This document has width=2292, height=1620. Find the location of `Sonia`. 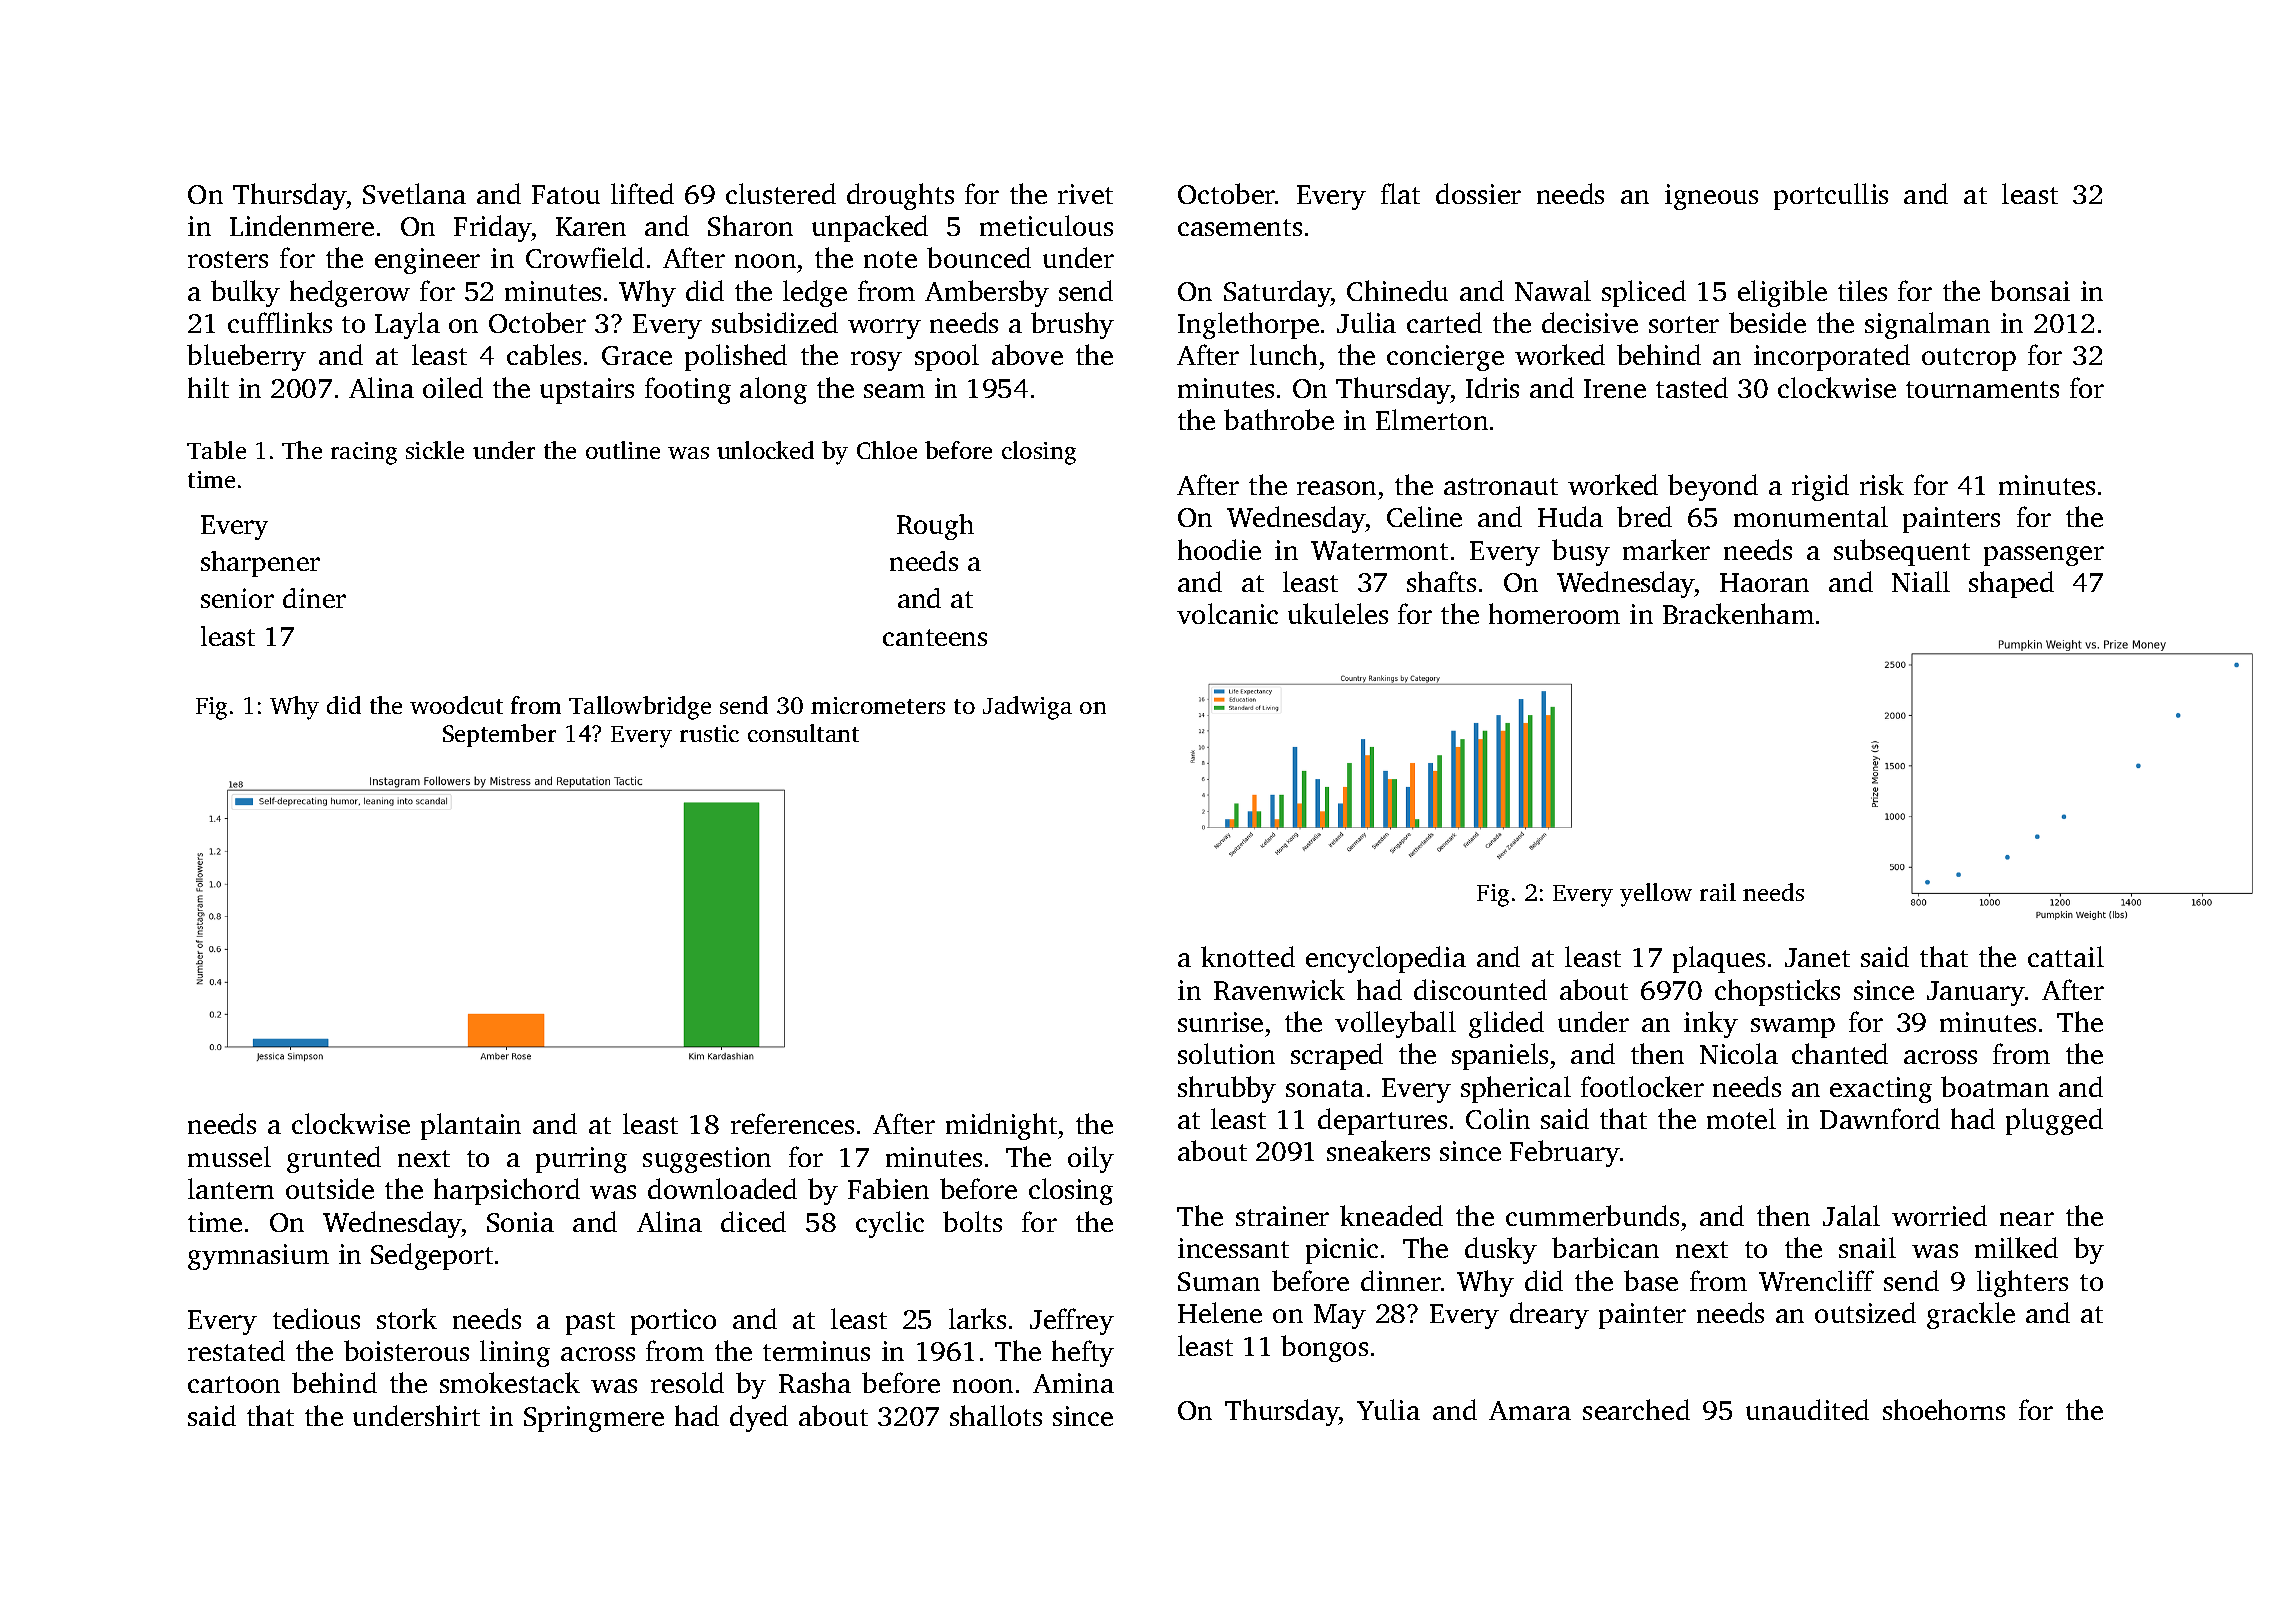

Sonia is located at coordinates (520, 1222).
